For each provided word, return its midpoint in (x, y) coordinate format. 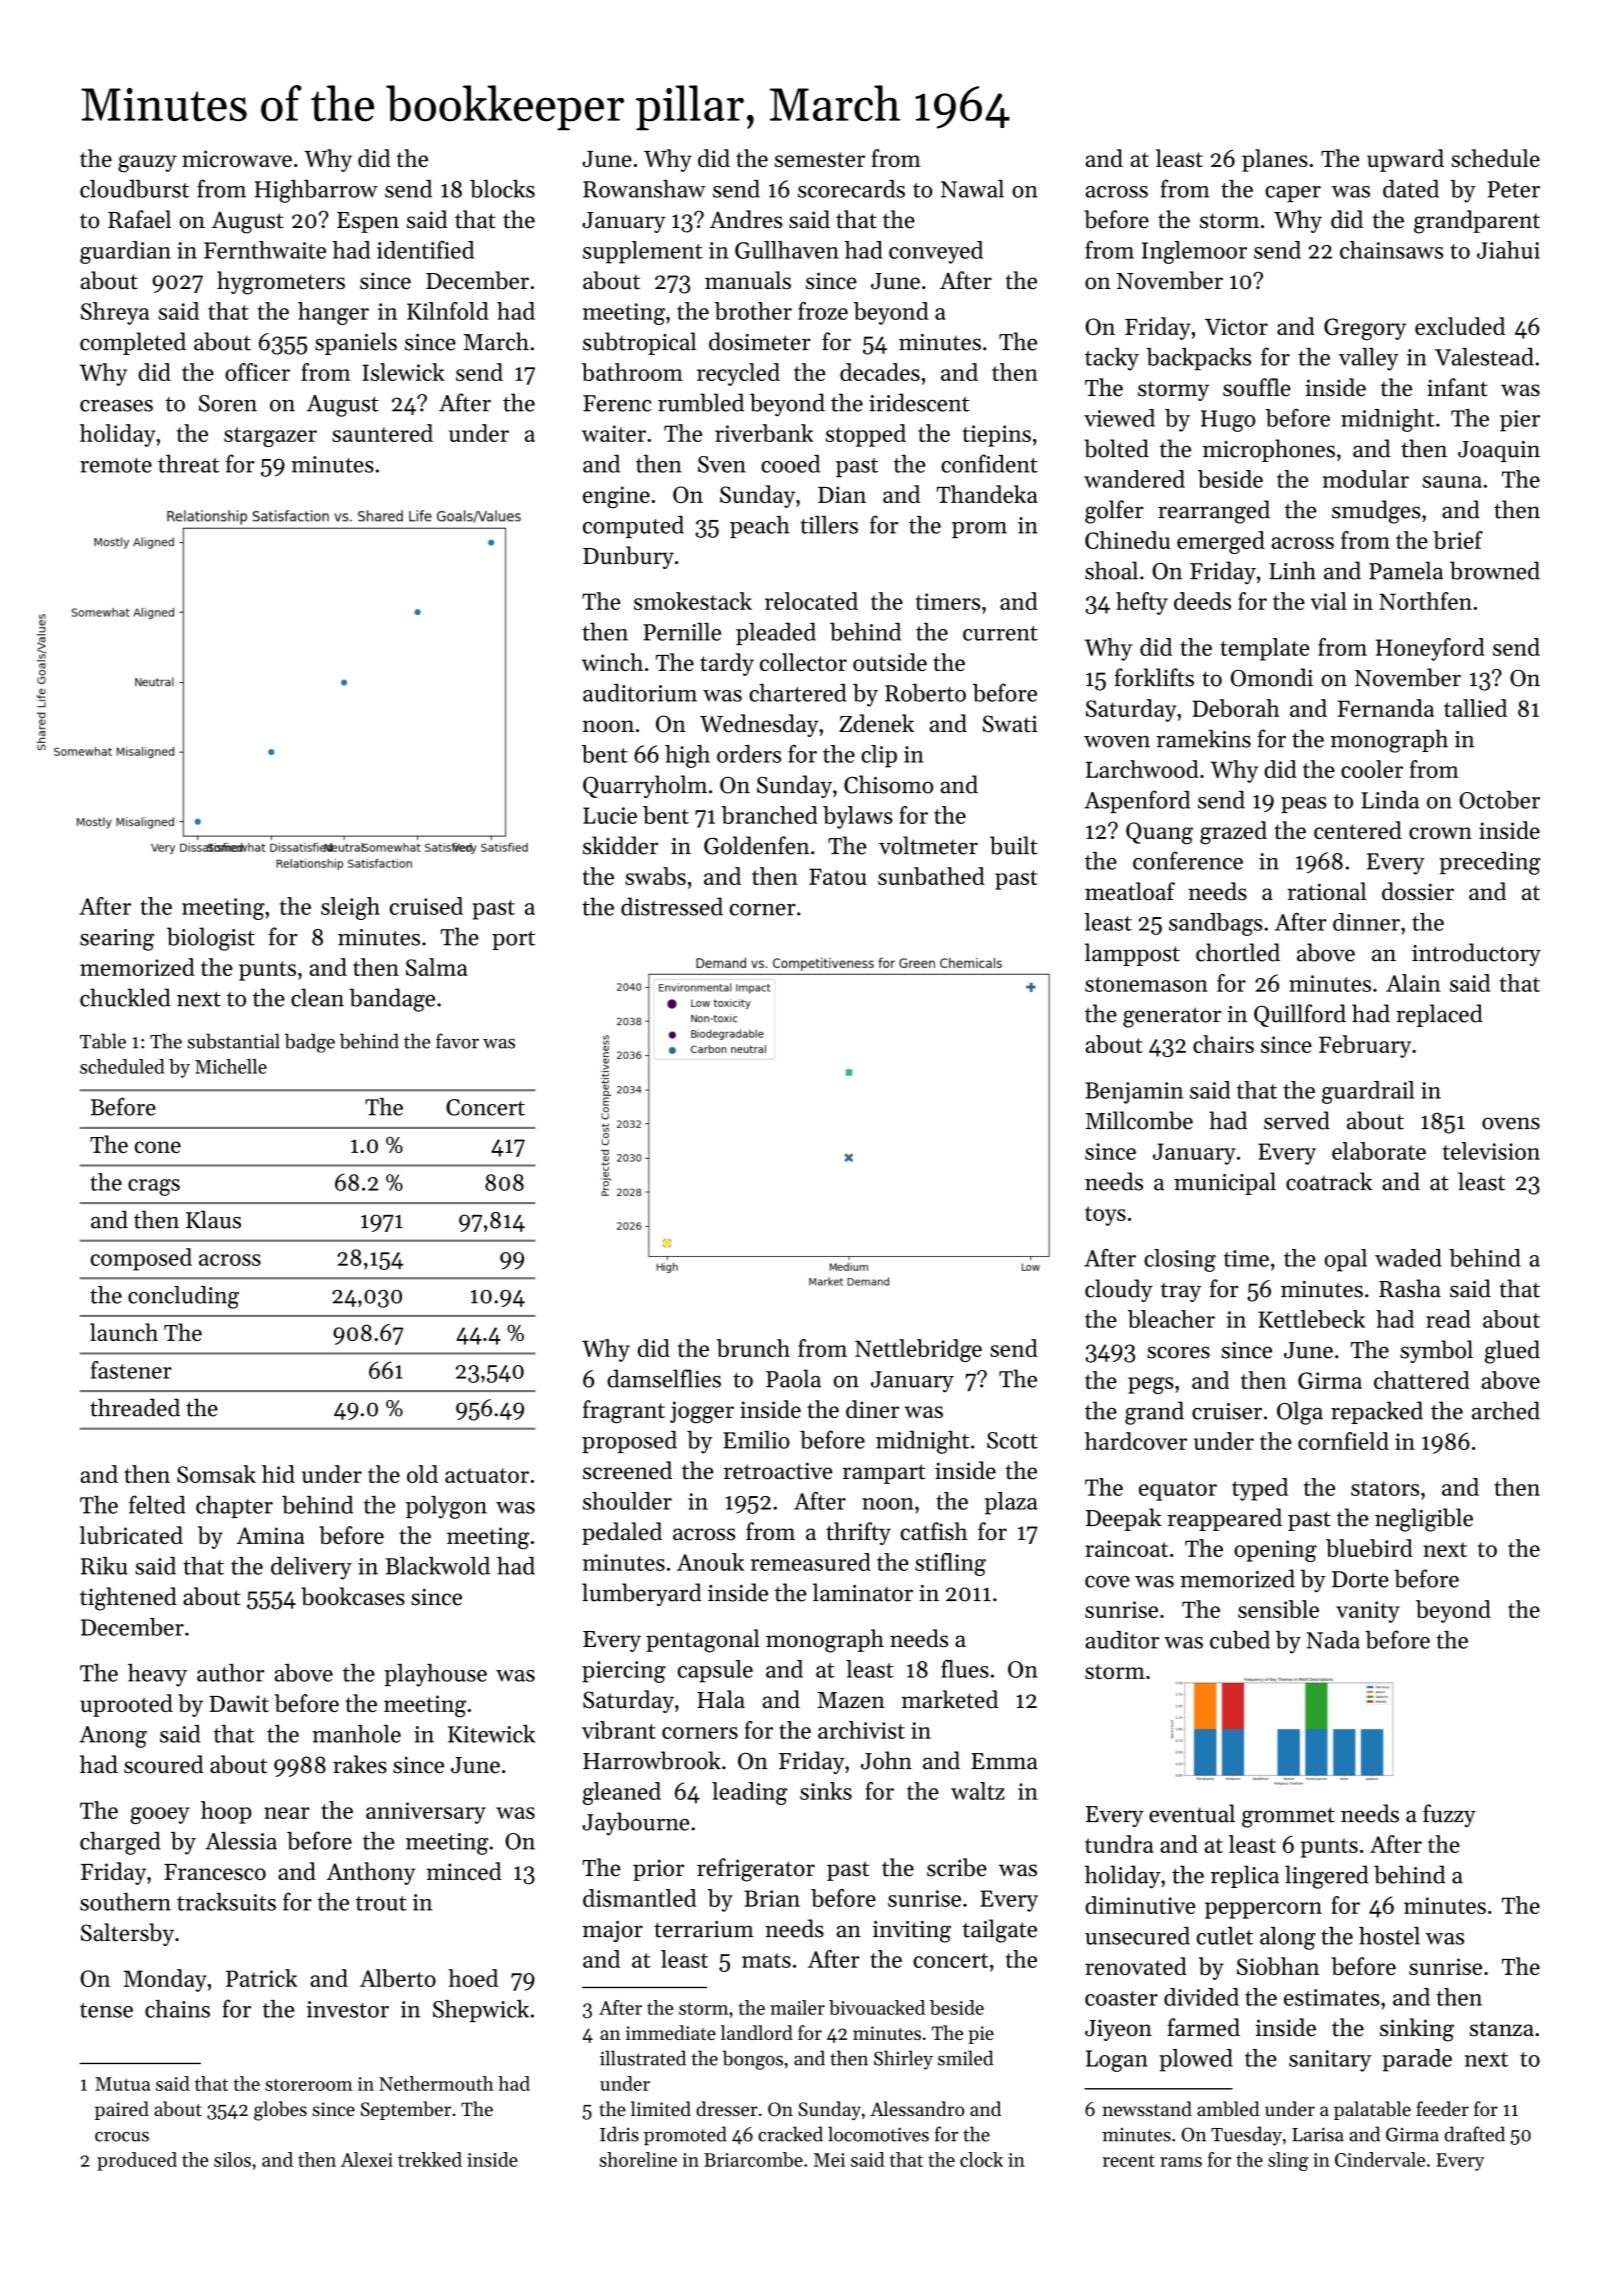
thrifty (858, 1533)
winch (612, 662)
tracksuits (226, 1902)
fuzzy (1449, 1815)
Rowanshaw (644, 189)
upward (1405, 160)
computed (633, 527)
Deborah (1236, 708)
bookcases (353, 1596)
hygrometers (281, 283)
